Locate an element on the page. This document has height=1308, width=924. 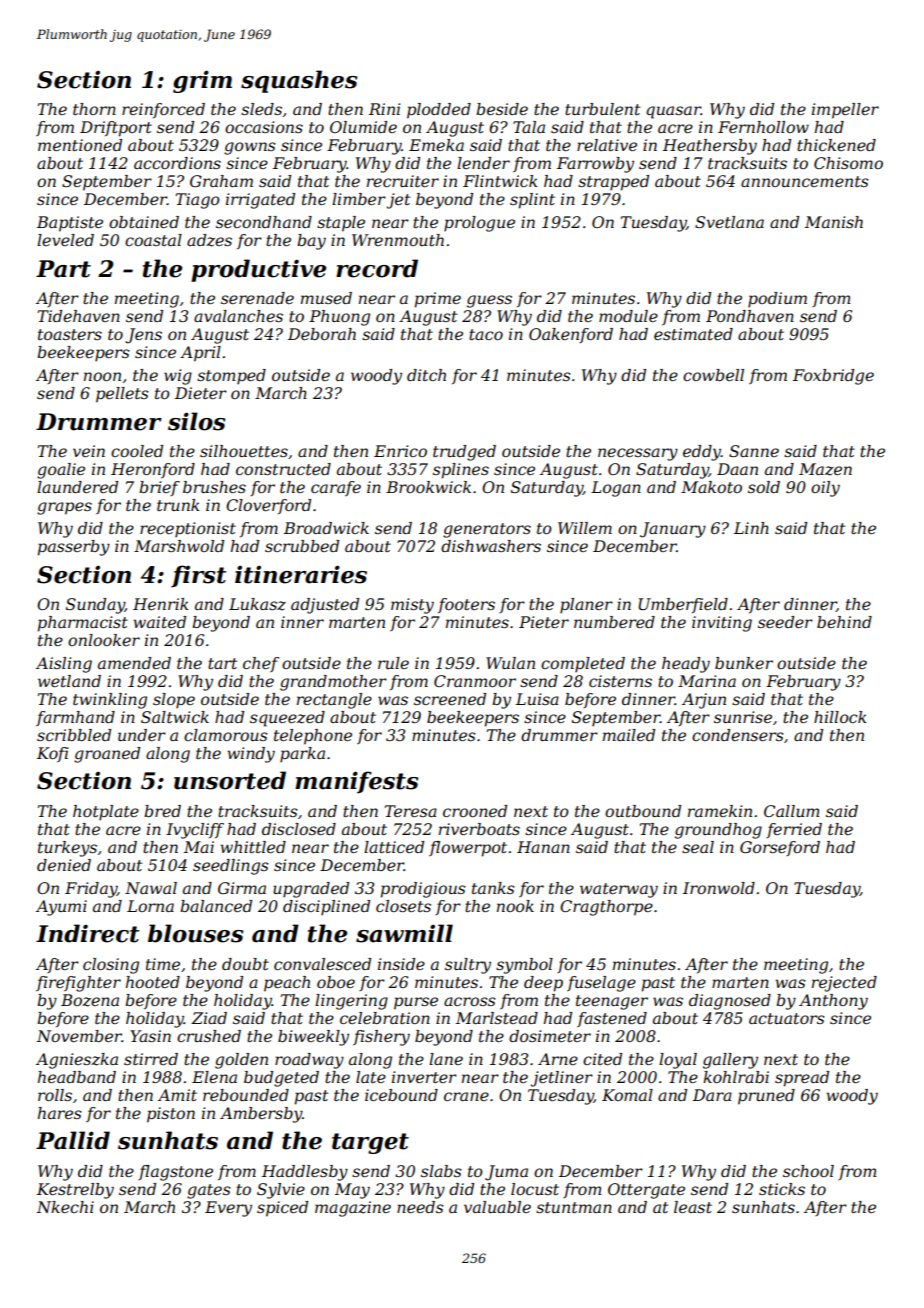
ferried is located at coordinates (794, 830).
